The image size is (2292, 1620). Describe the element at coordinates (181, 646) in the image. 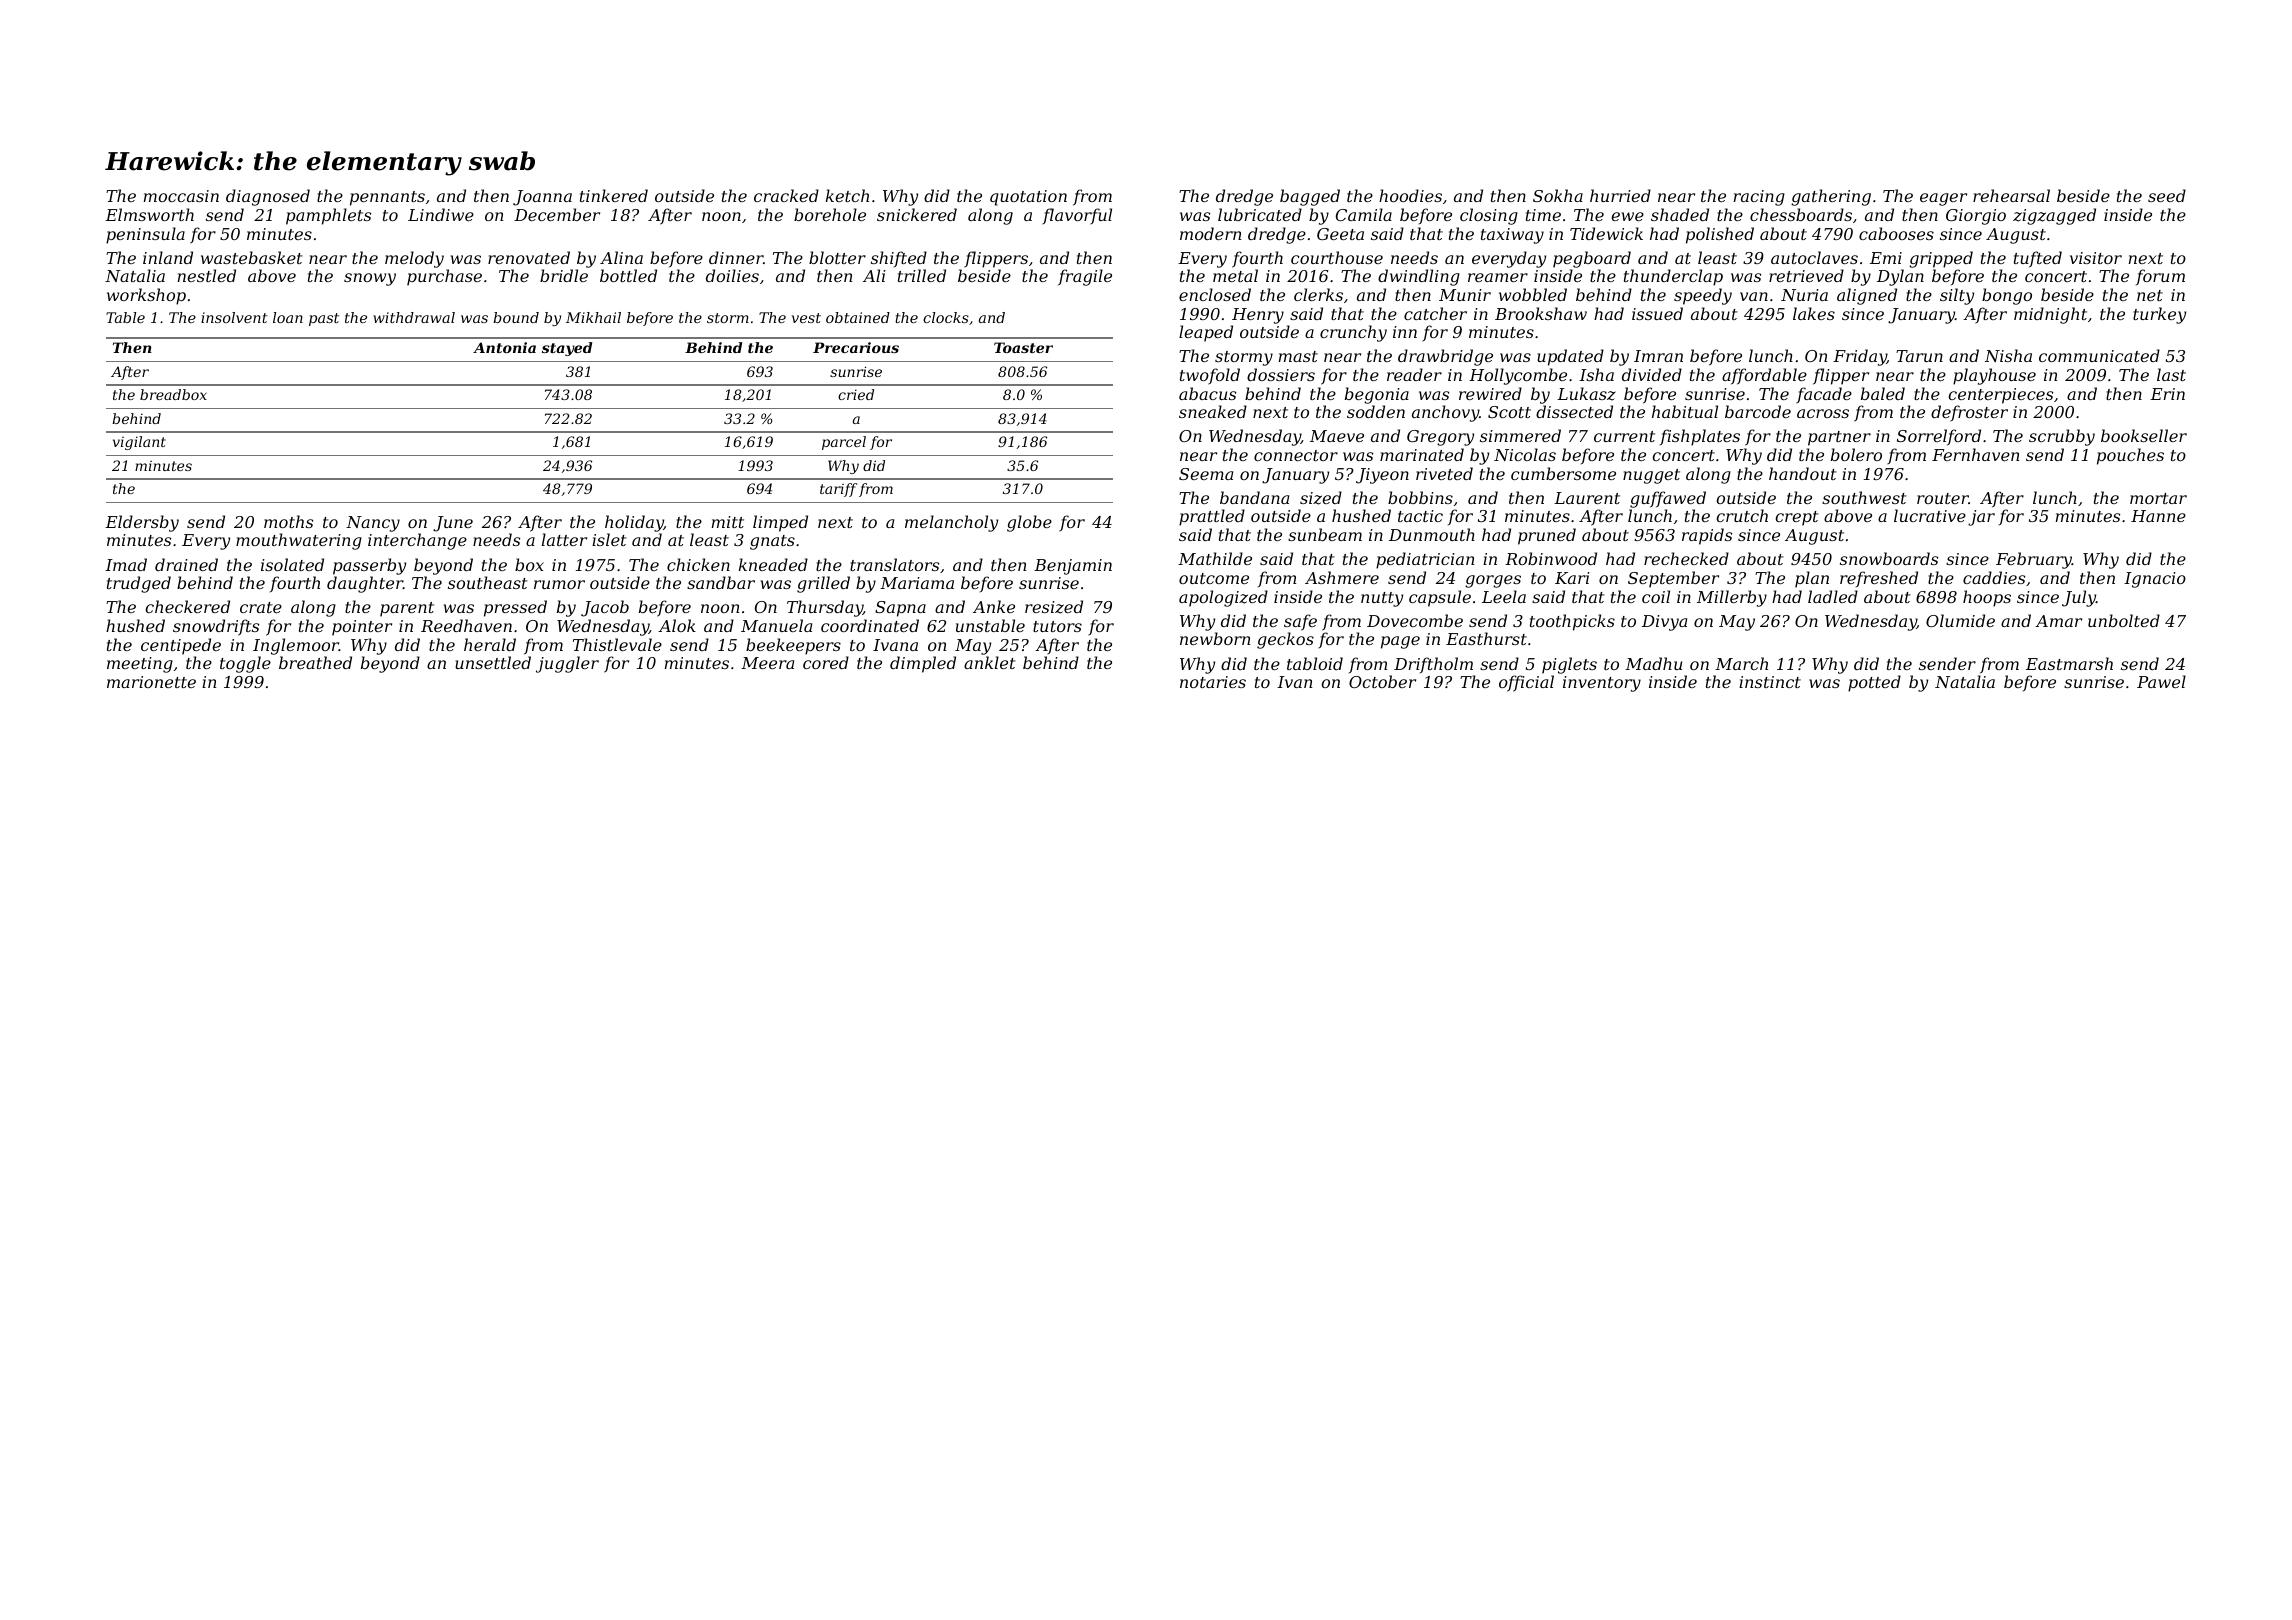

I see `centipede` at that location.
